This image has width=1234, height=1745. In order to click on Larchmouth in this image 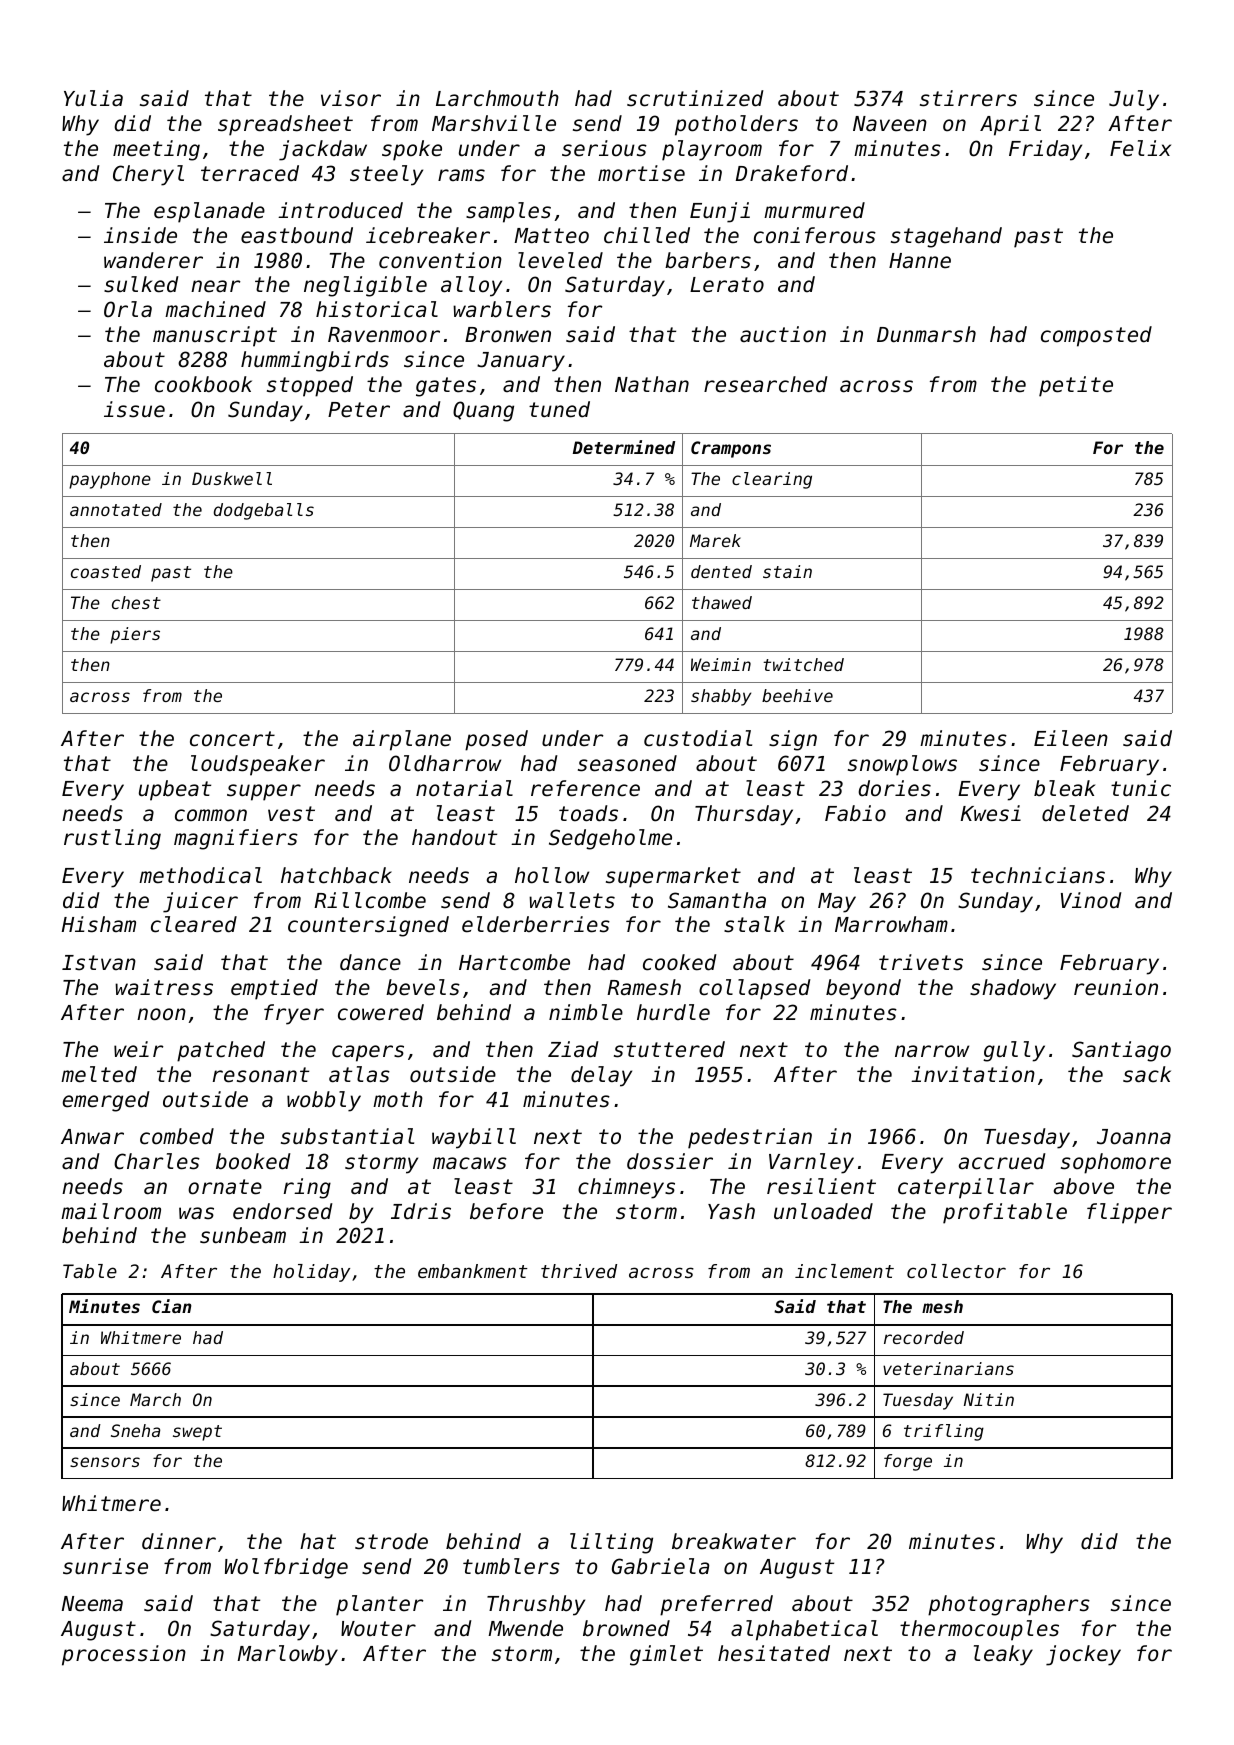, I will do `click(497, 98)`.
